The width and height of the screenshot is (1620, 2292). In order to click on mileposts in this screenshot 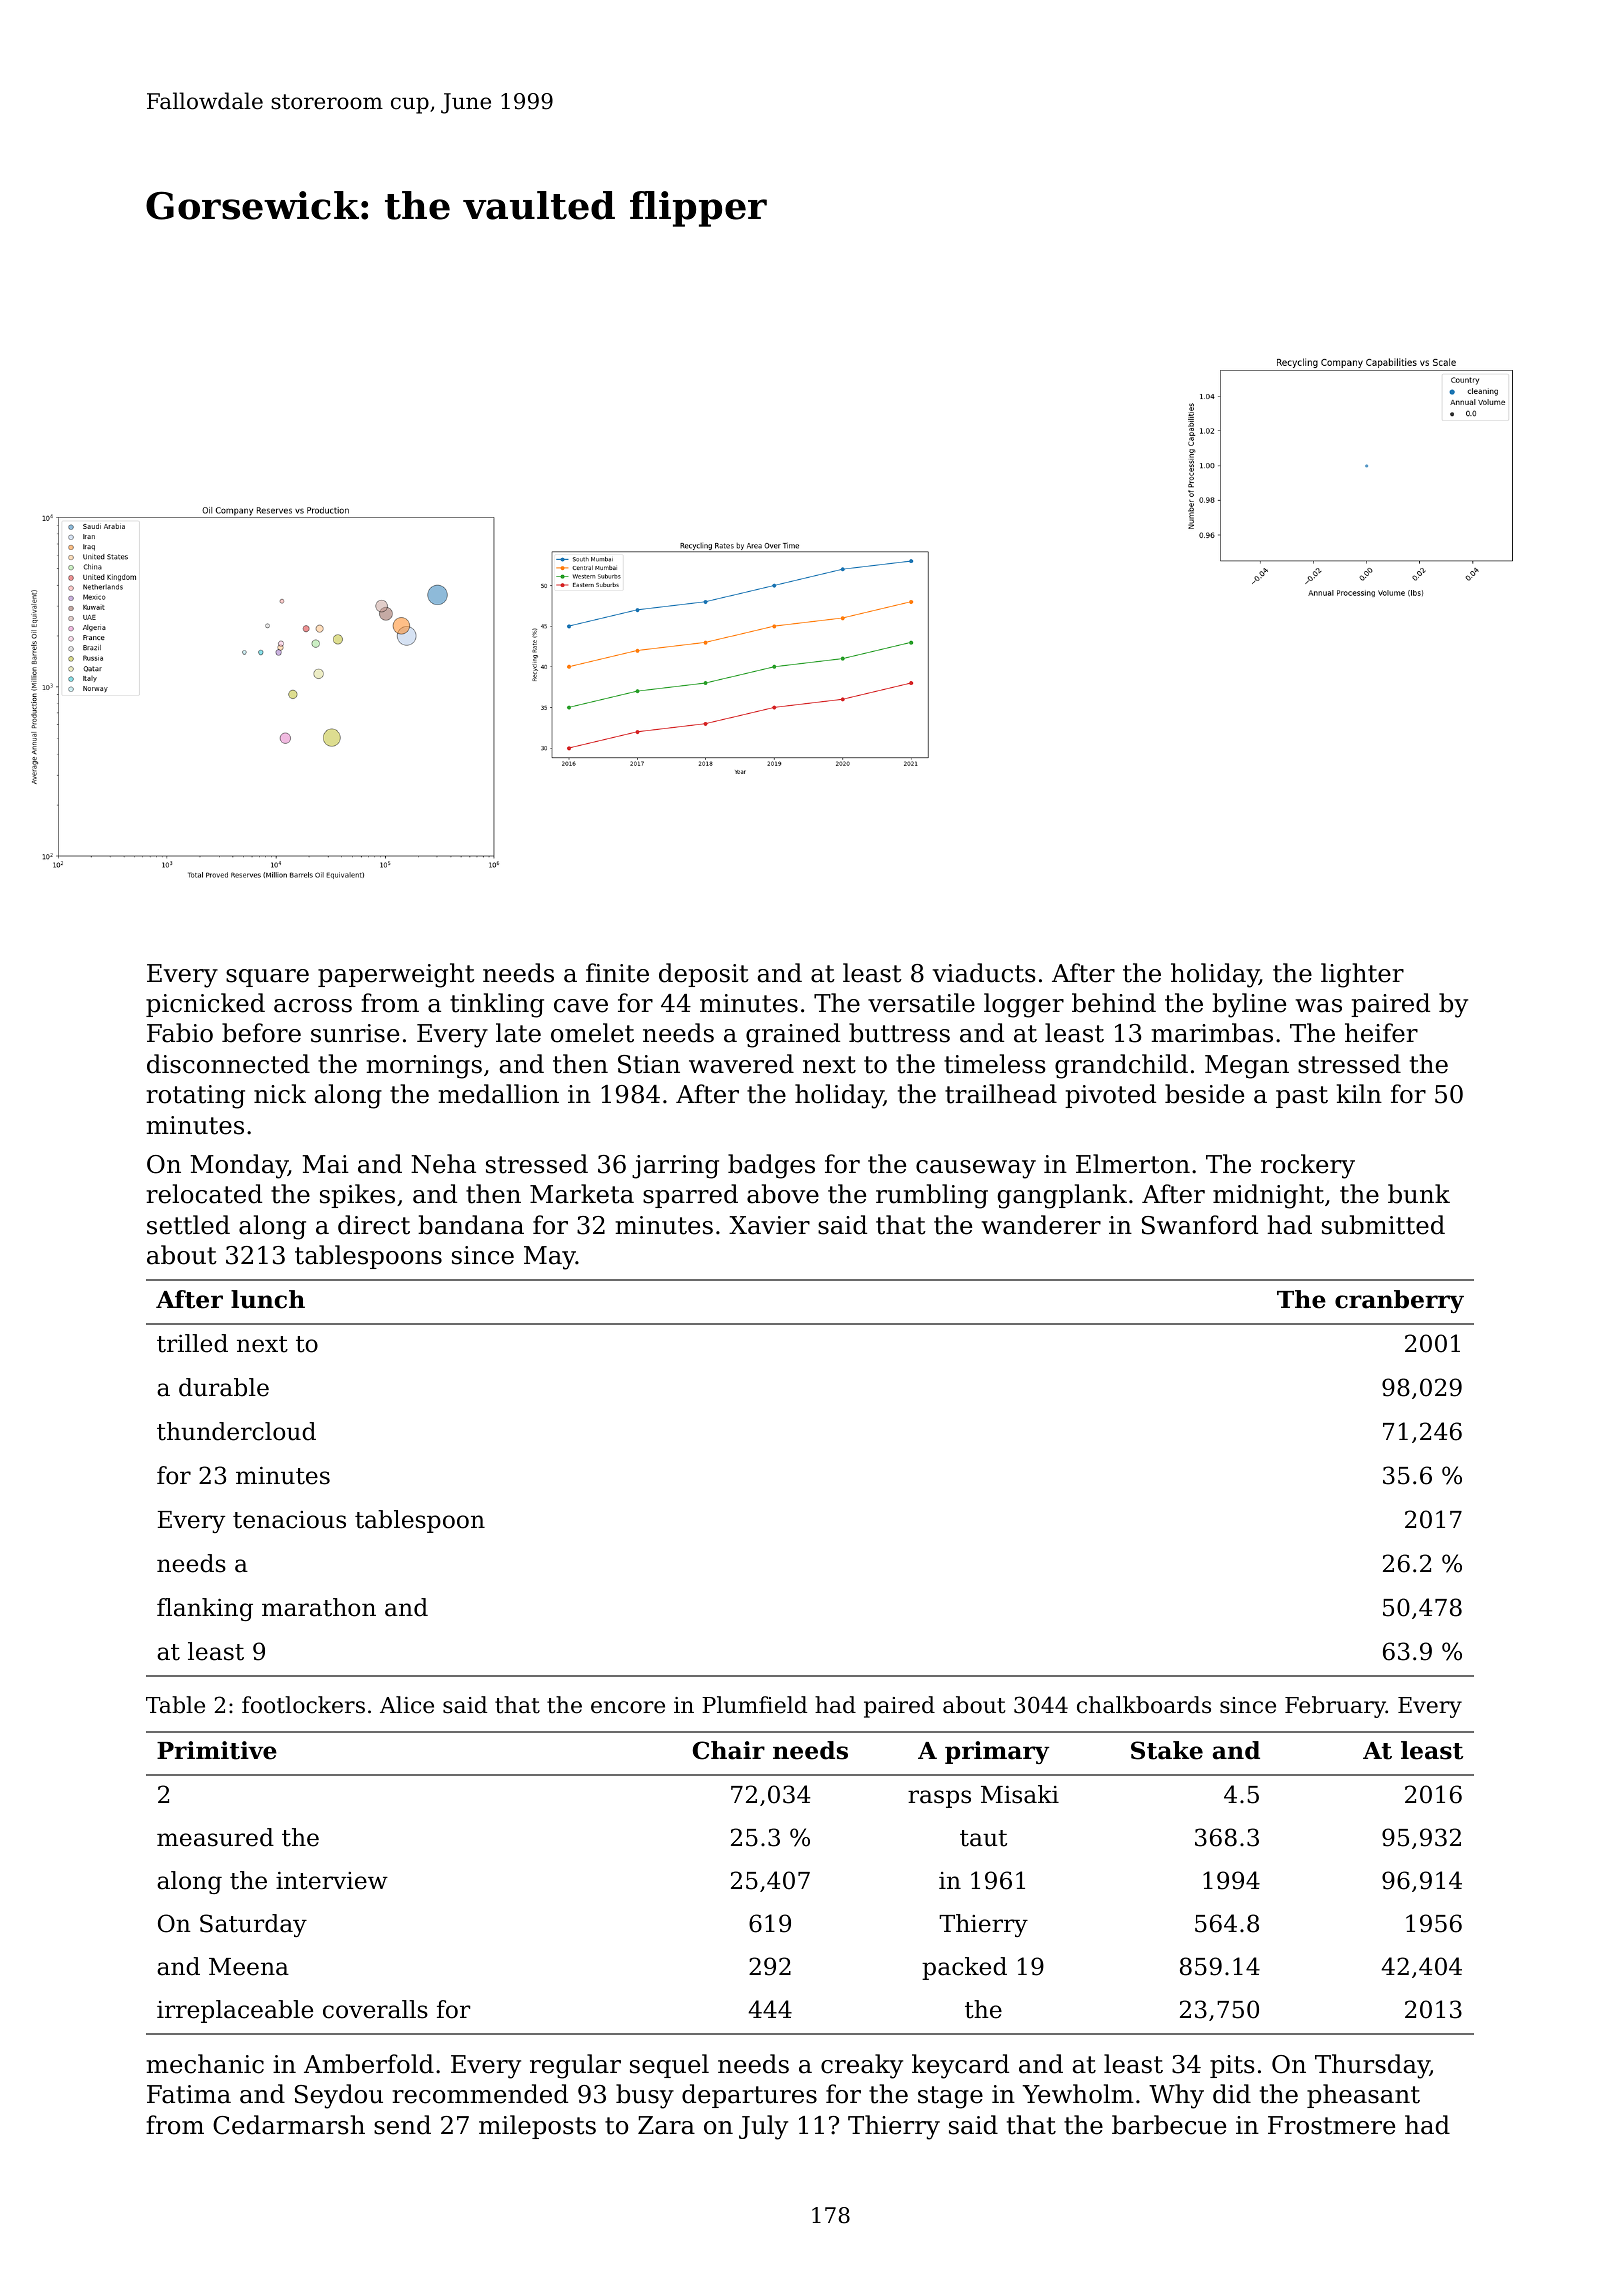, I will do `click(537, 2127)`.
